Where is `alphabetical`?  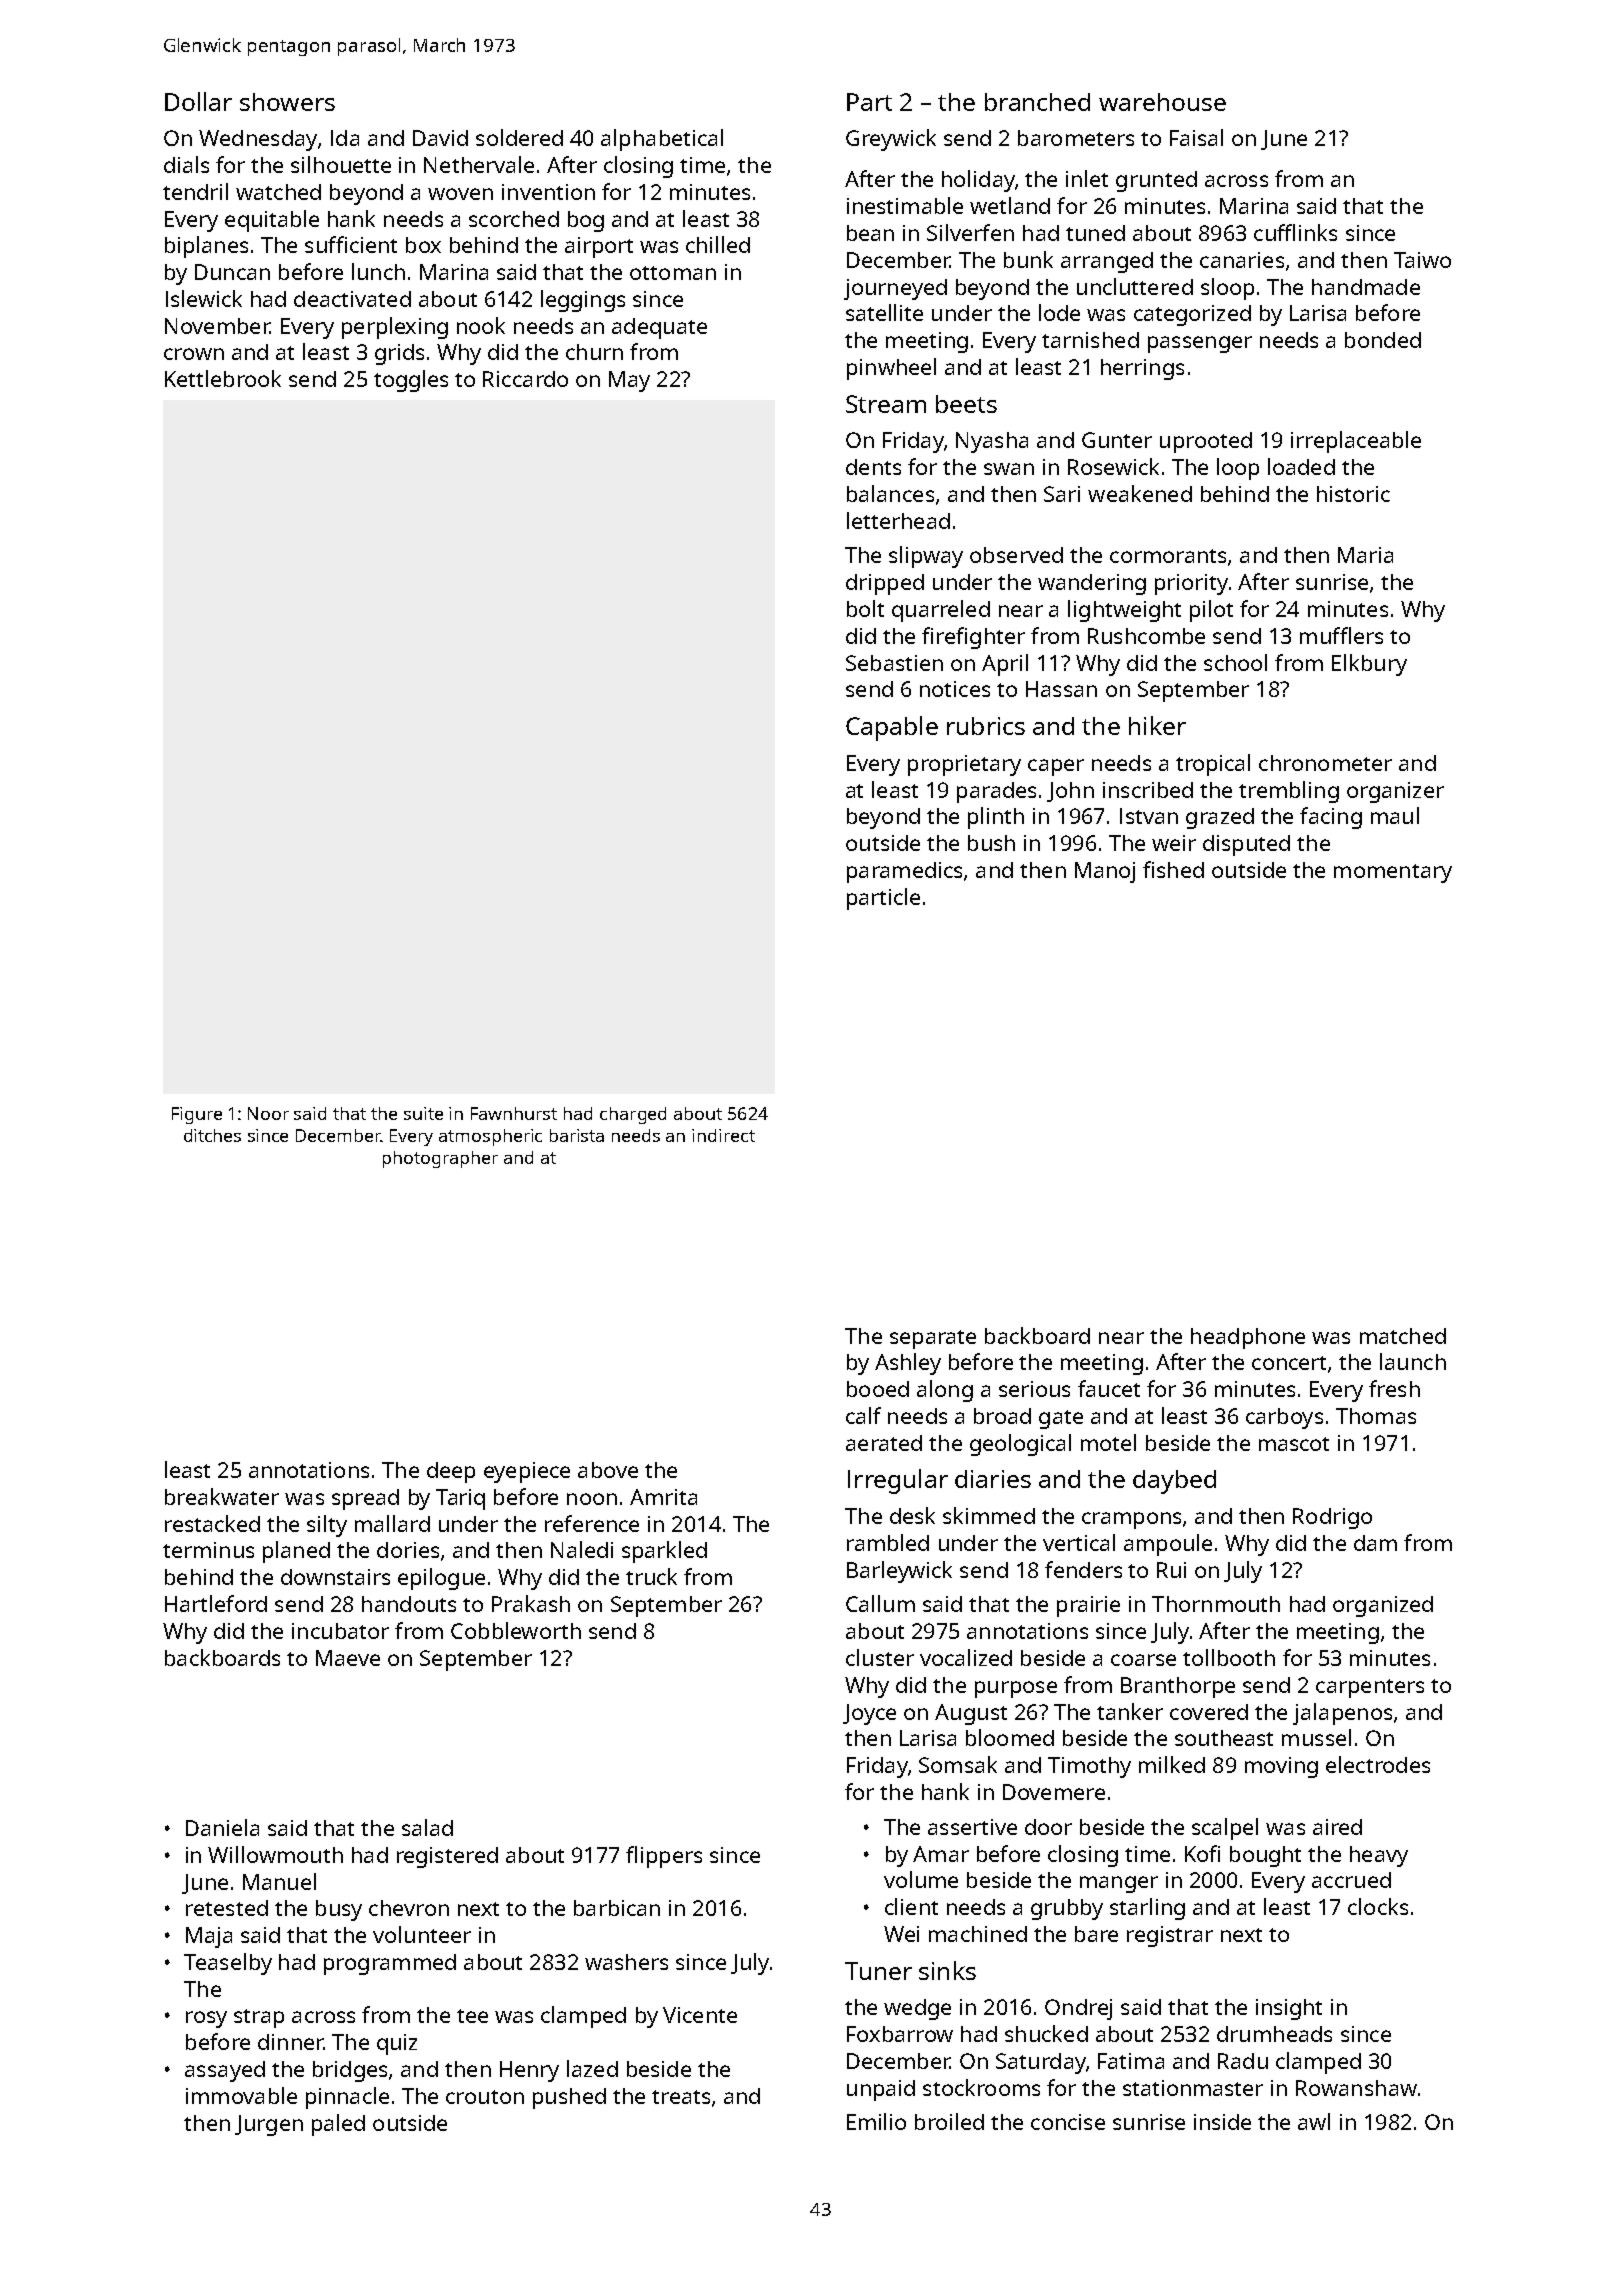
alphabetical is located at coordinates (662, 140).
